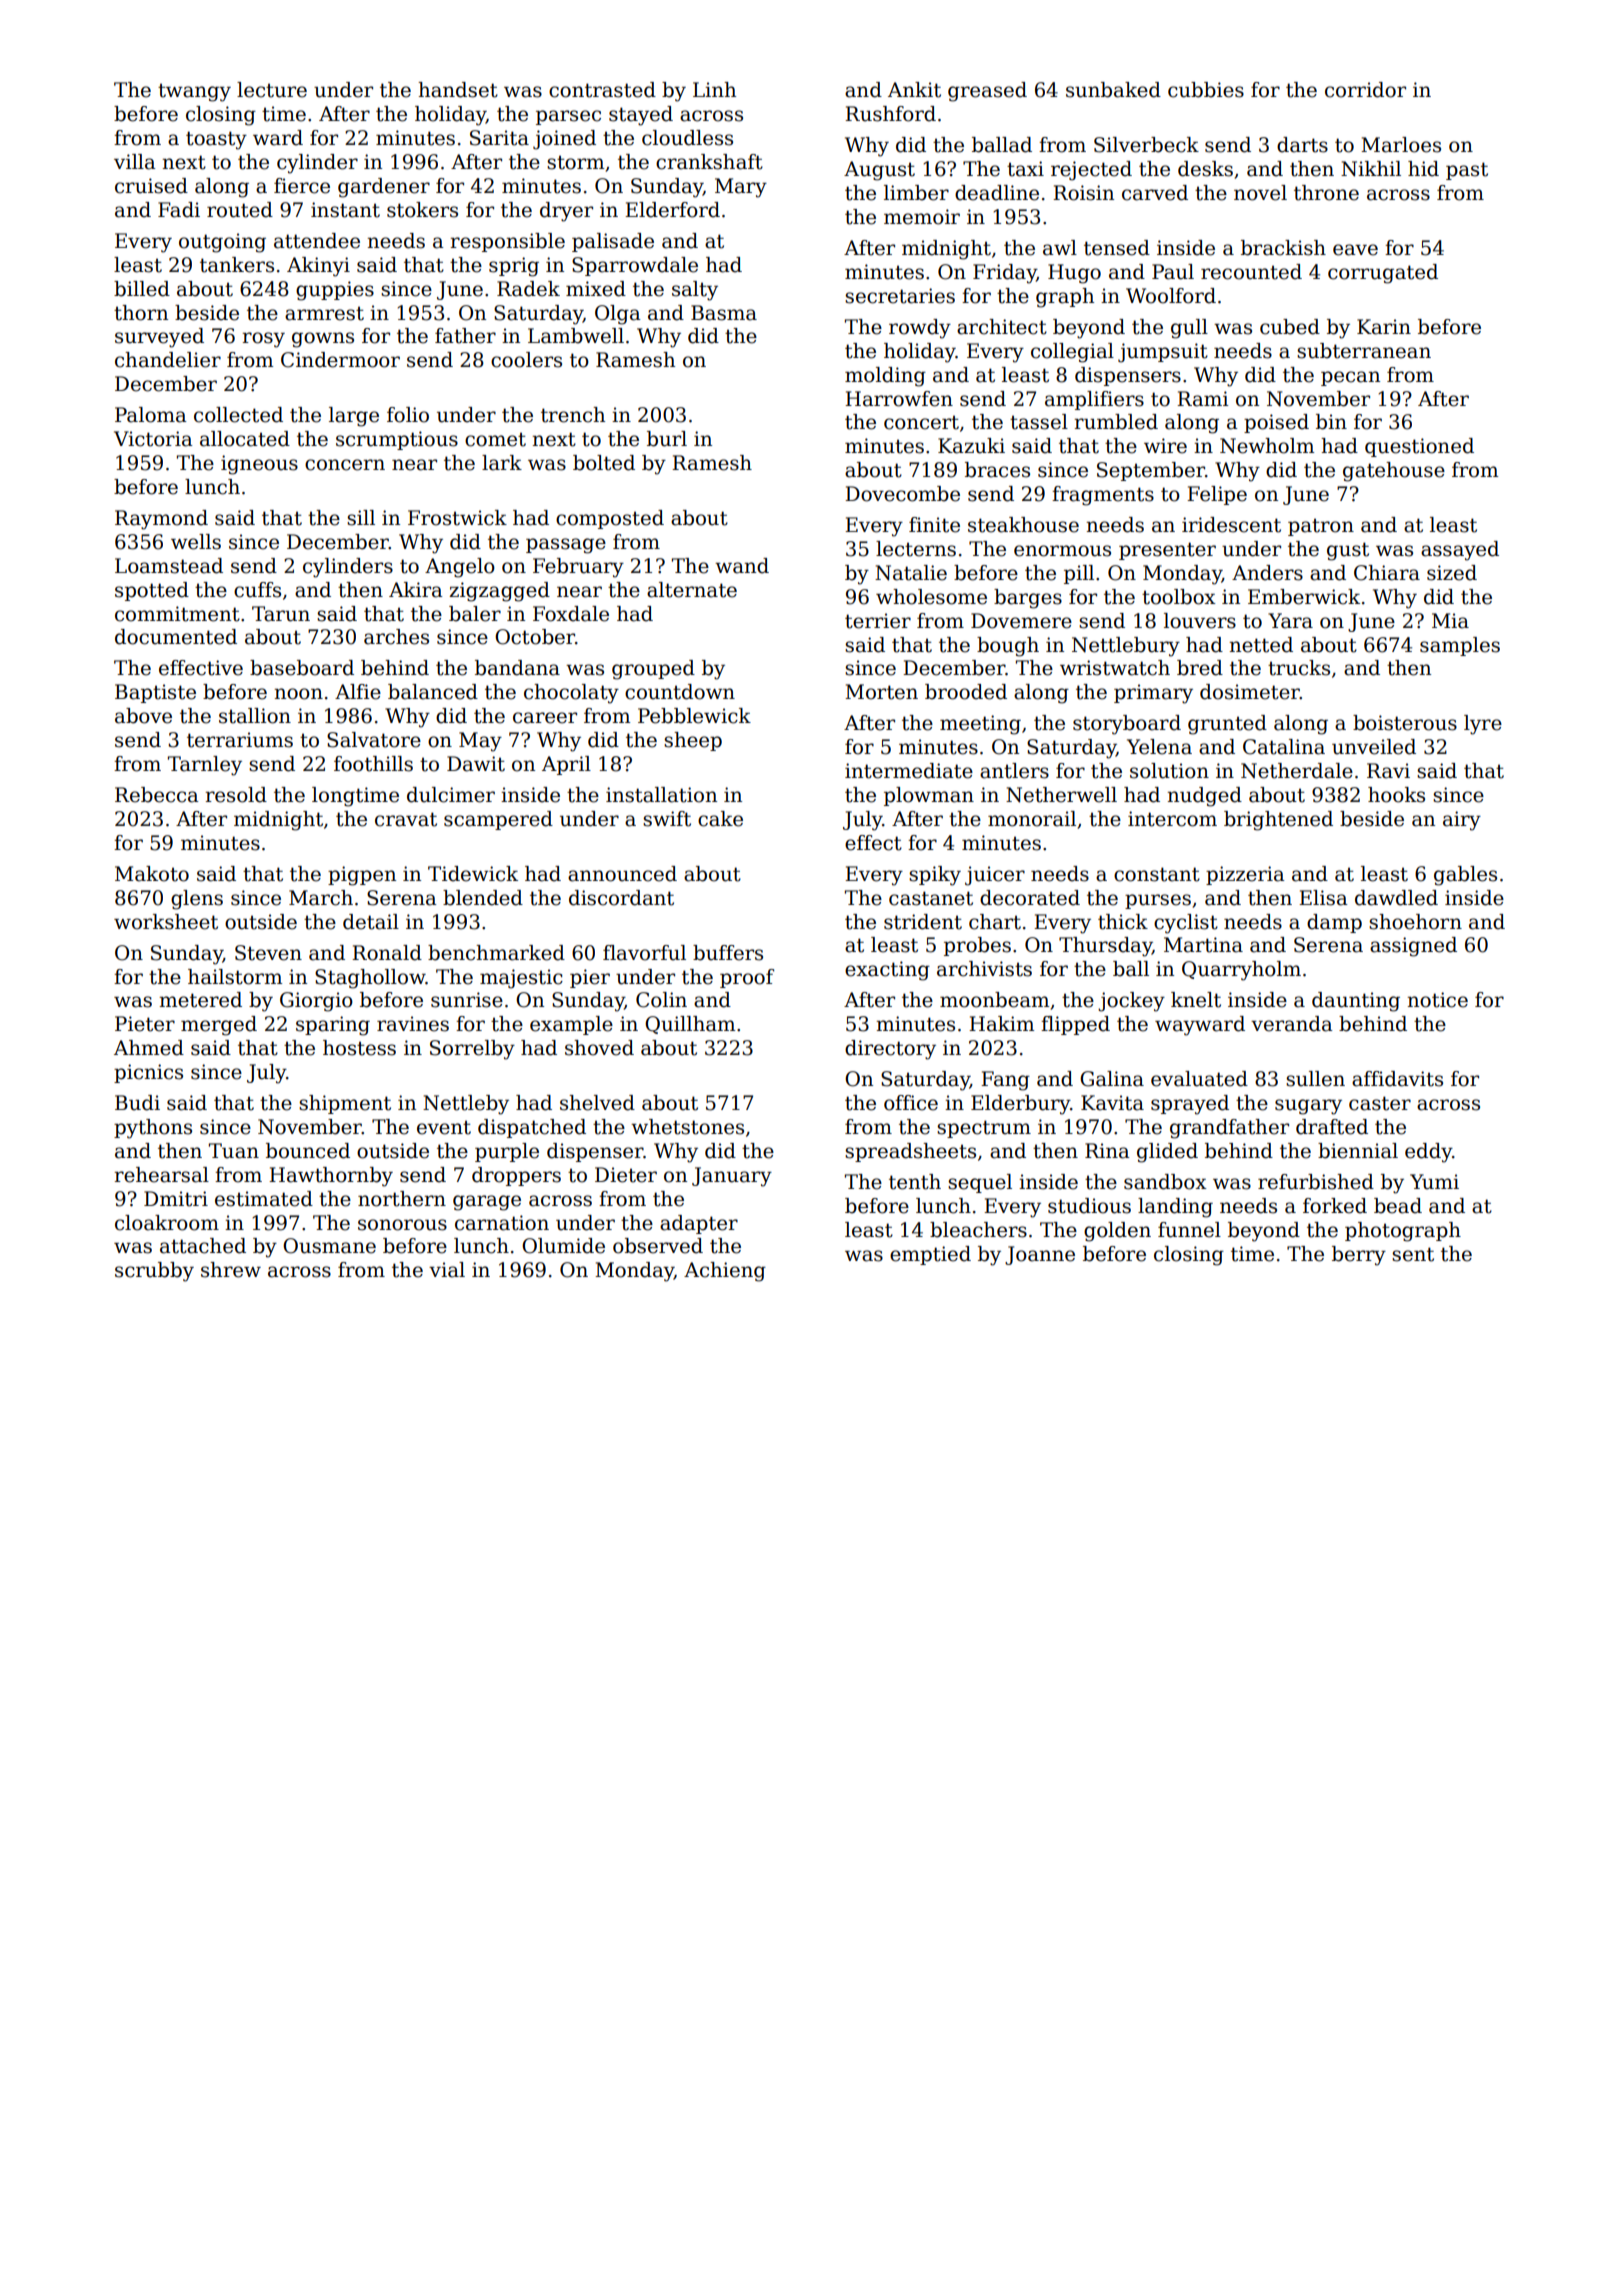 The height and width of the screenshot is (2292, 1620). Describe the element at coordinates (1398, 1206) in the screenshot. I see `bead` at that location.
